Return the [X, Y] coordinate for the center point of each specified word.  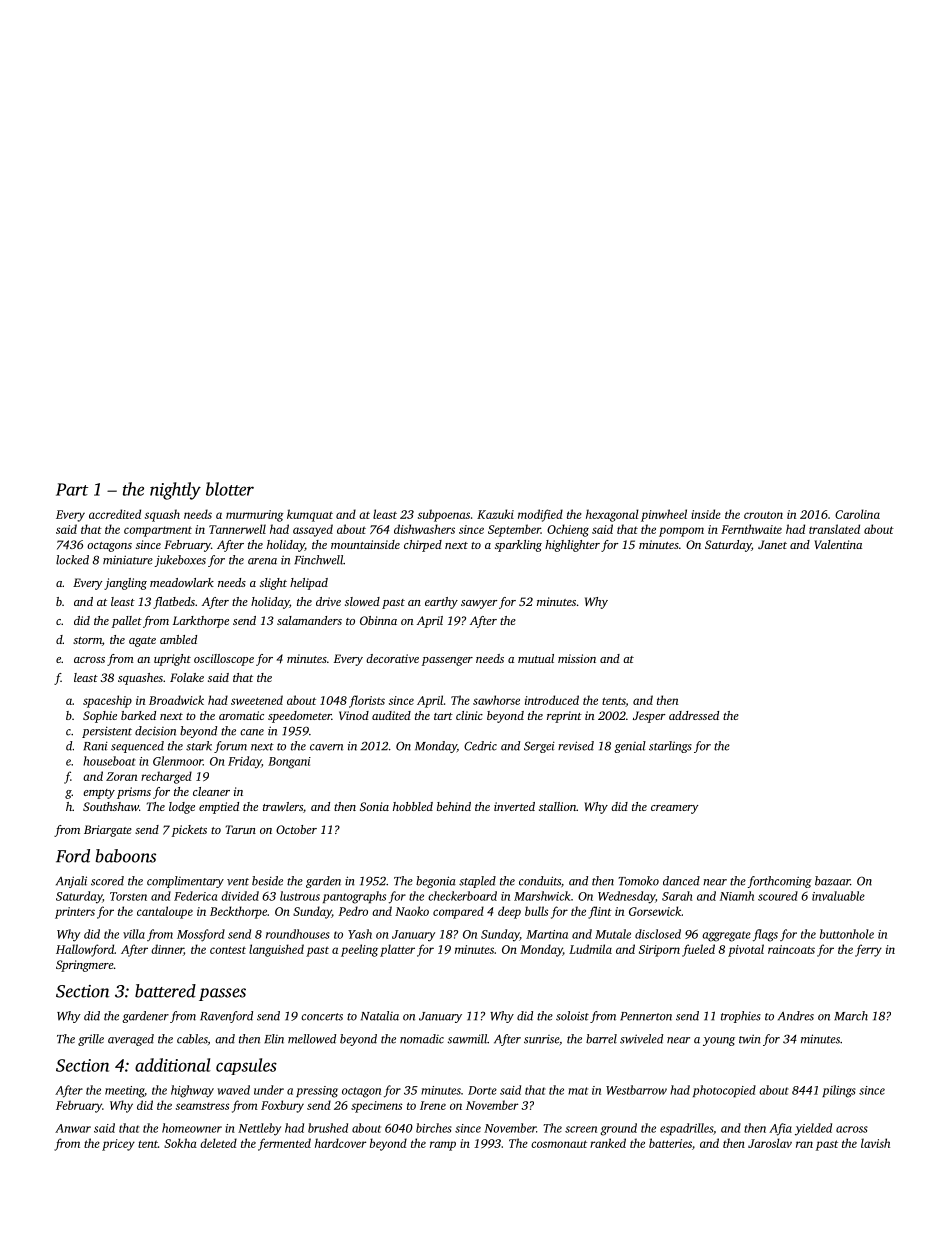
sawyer [479, 604]
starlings [670, 747]
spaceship [107, 701]
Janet [772, 544]
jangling [125, 584]
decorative [392, 658]
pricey [118, 1145]
